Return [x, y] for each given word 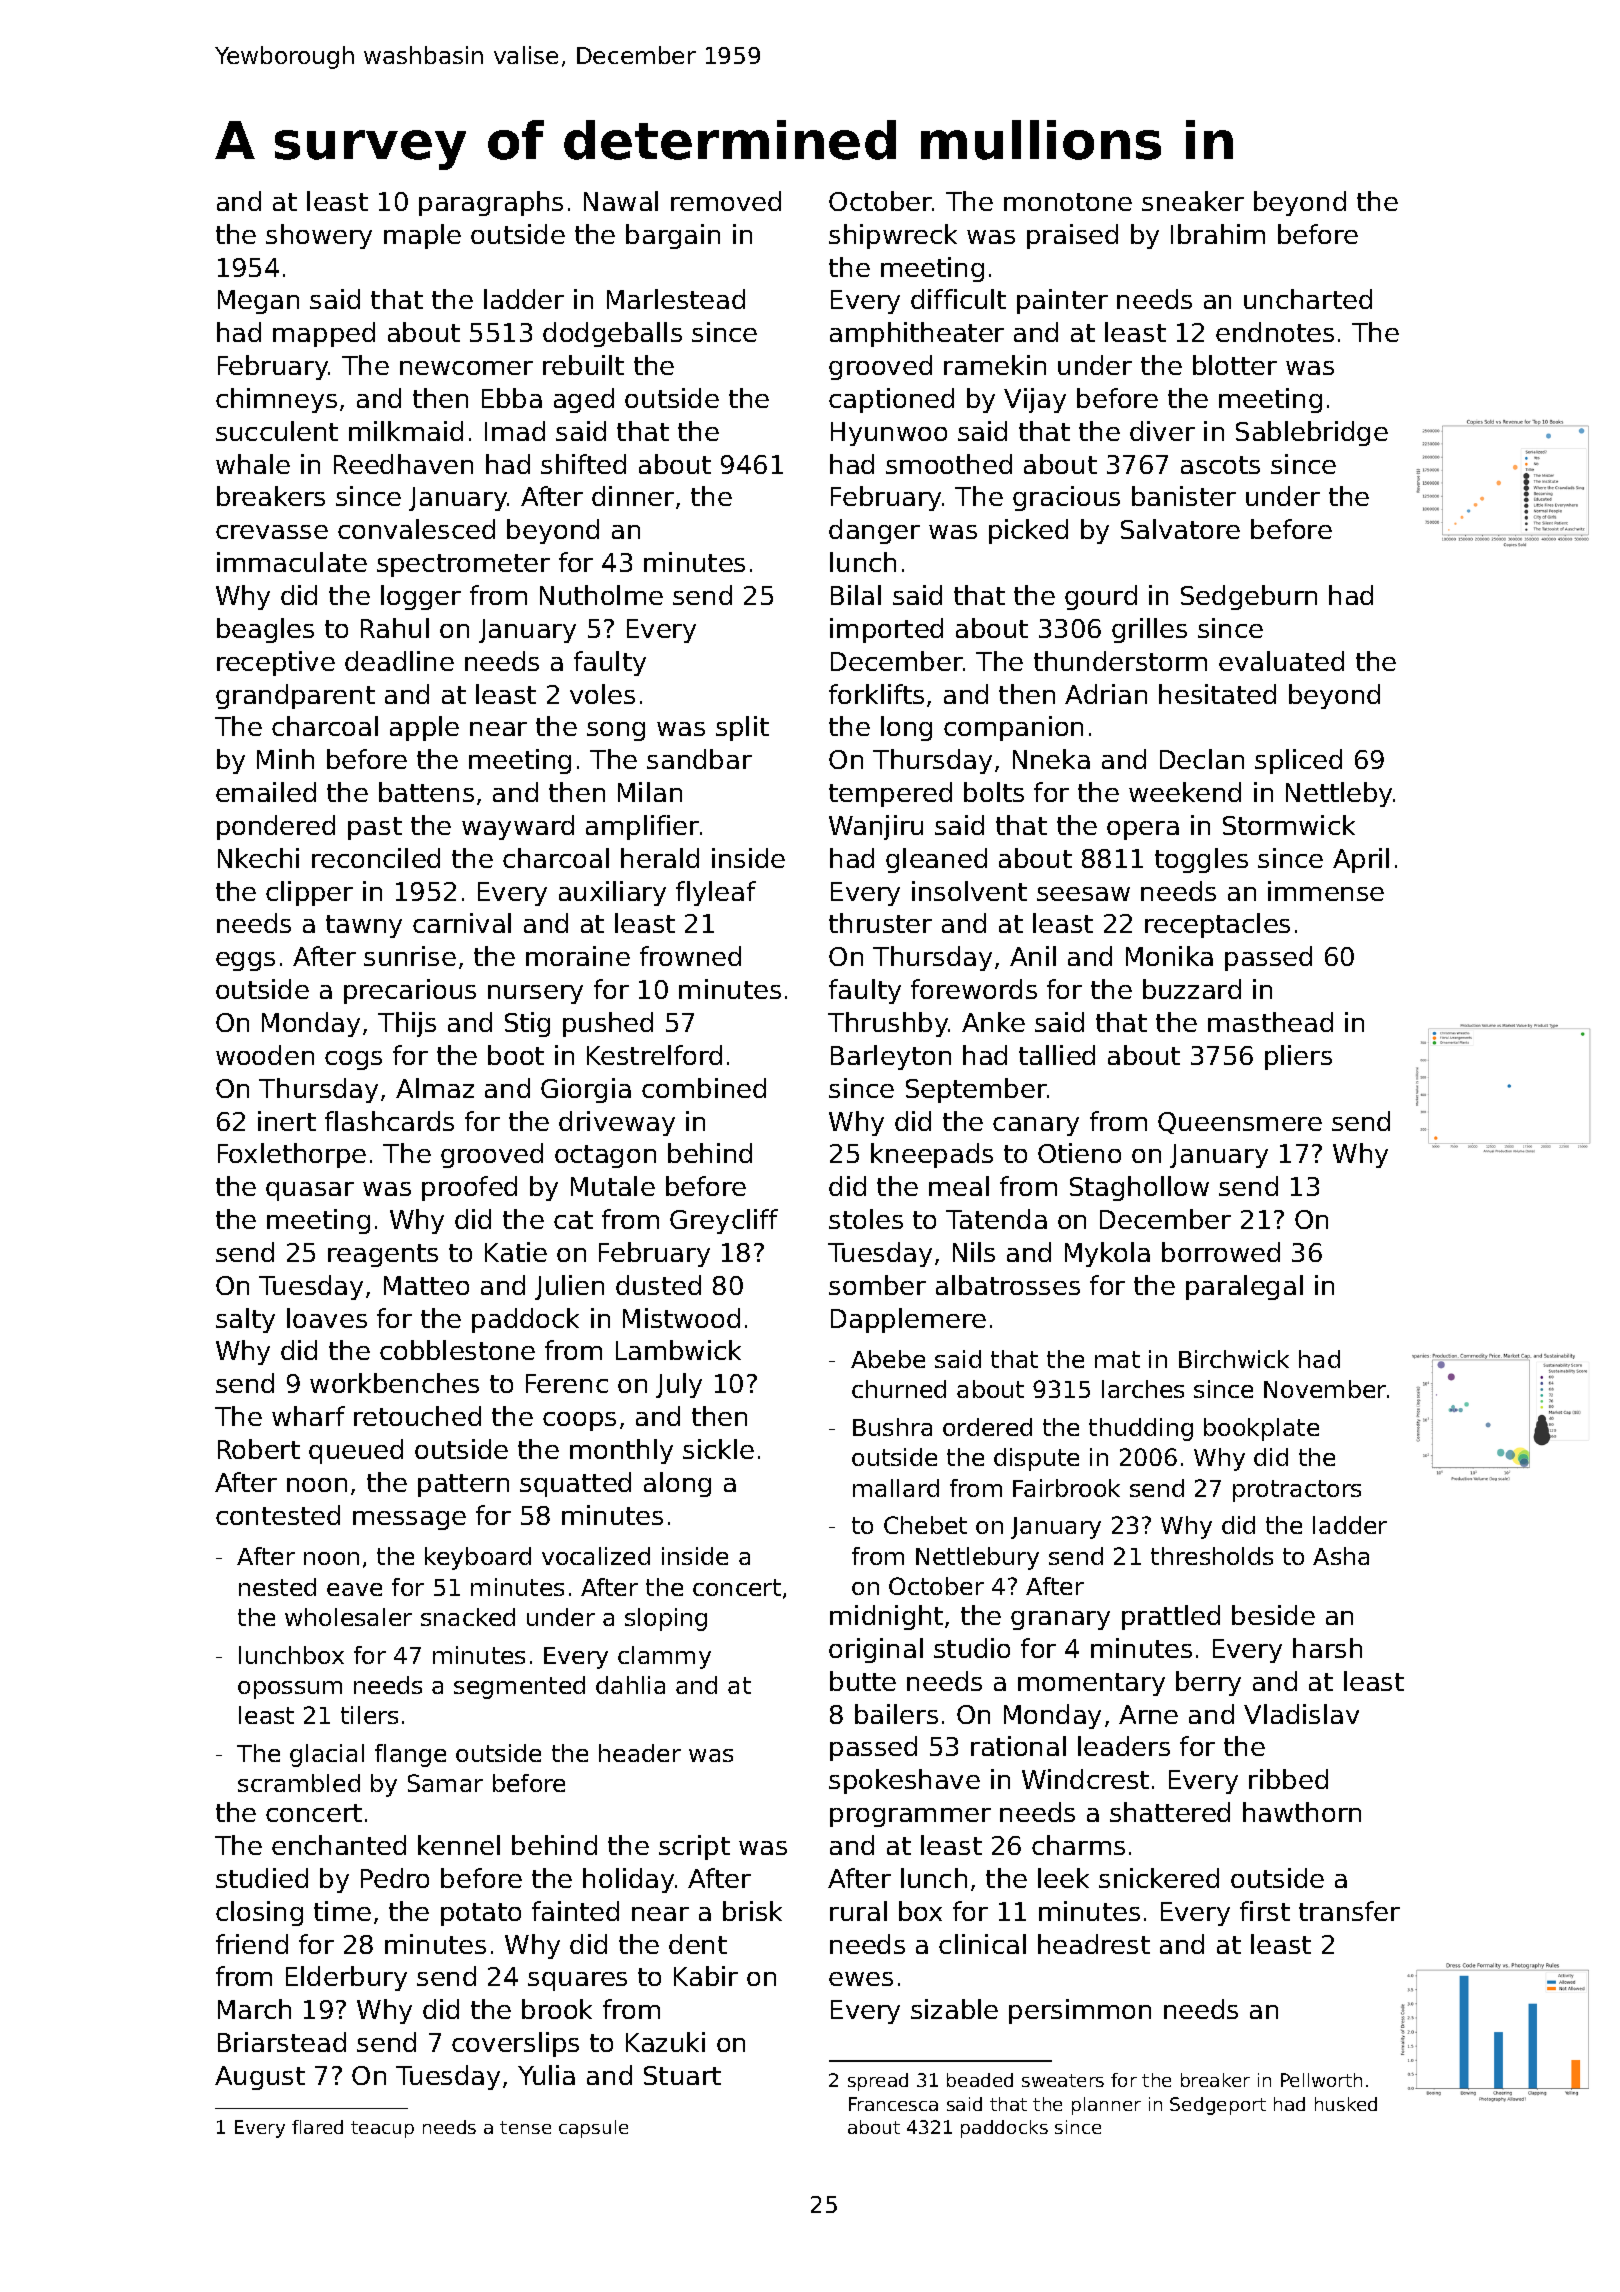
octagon [605, 1156]
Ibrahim [1218, 234]
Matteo [426, 1285]
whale [253, 464]
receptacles [1217, 925]
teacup [382, 2129]
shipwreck [893, 236]
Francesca [893, 2104]
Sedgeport [1218, 2106]
